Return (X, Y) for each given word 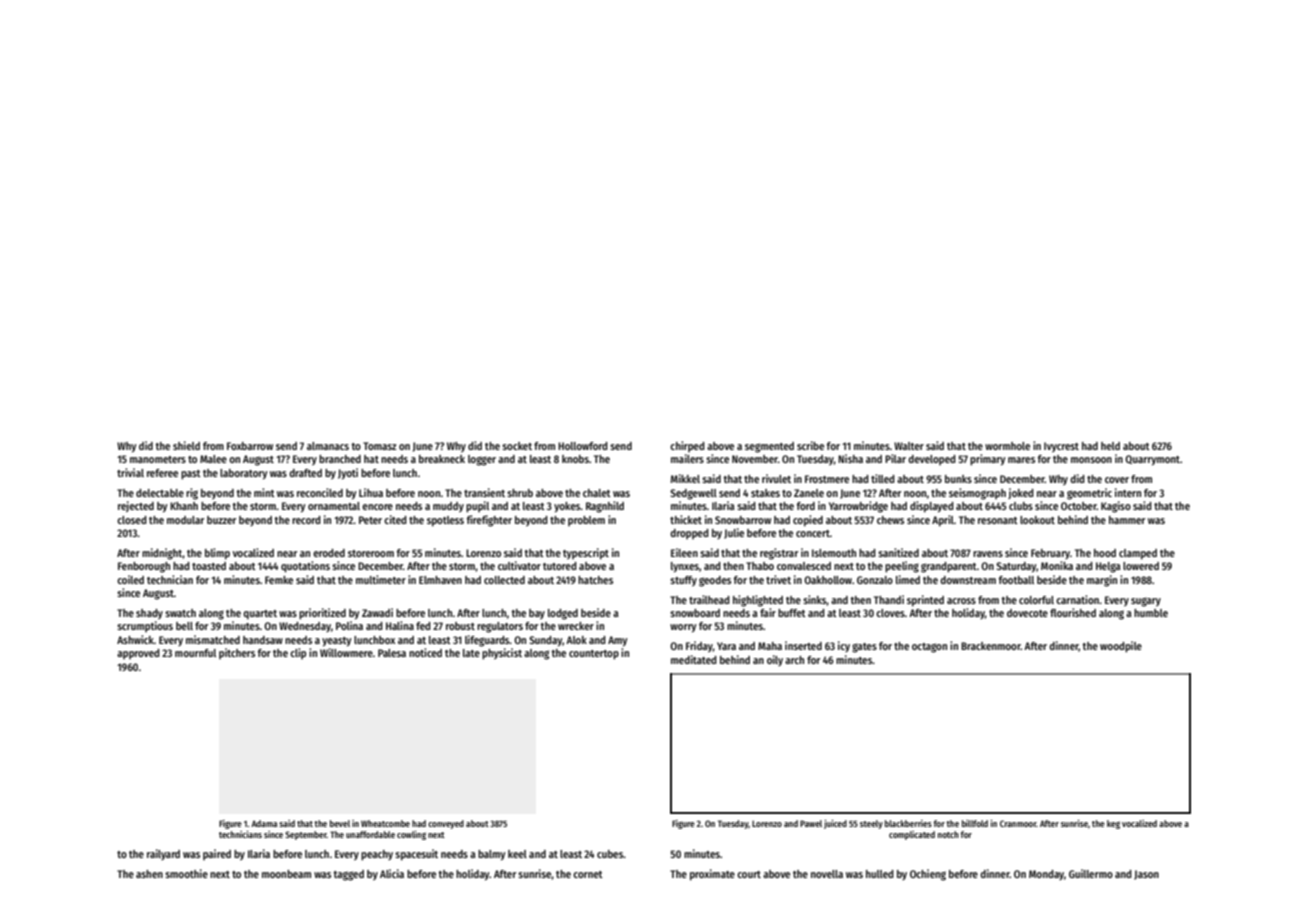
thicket (686, 519)
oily (775, 660)
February (1050, 554)
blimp (217, 554)
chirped (687, 446)
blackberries (908, 823)
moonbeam (286, 874)
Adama (264, 823)
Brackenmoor (991, 646)
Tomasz (380, 446)
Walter (909, 446)
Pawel (811, 823)
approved (138, 654)
